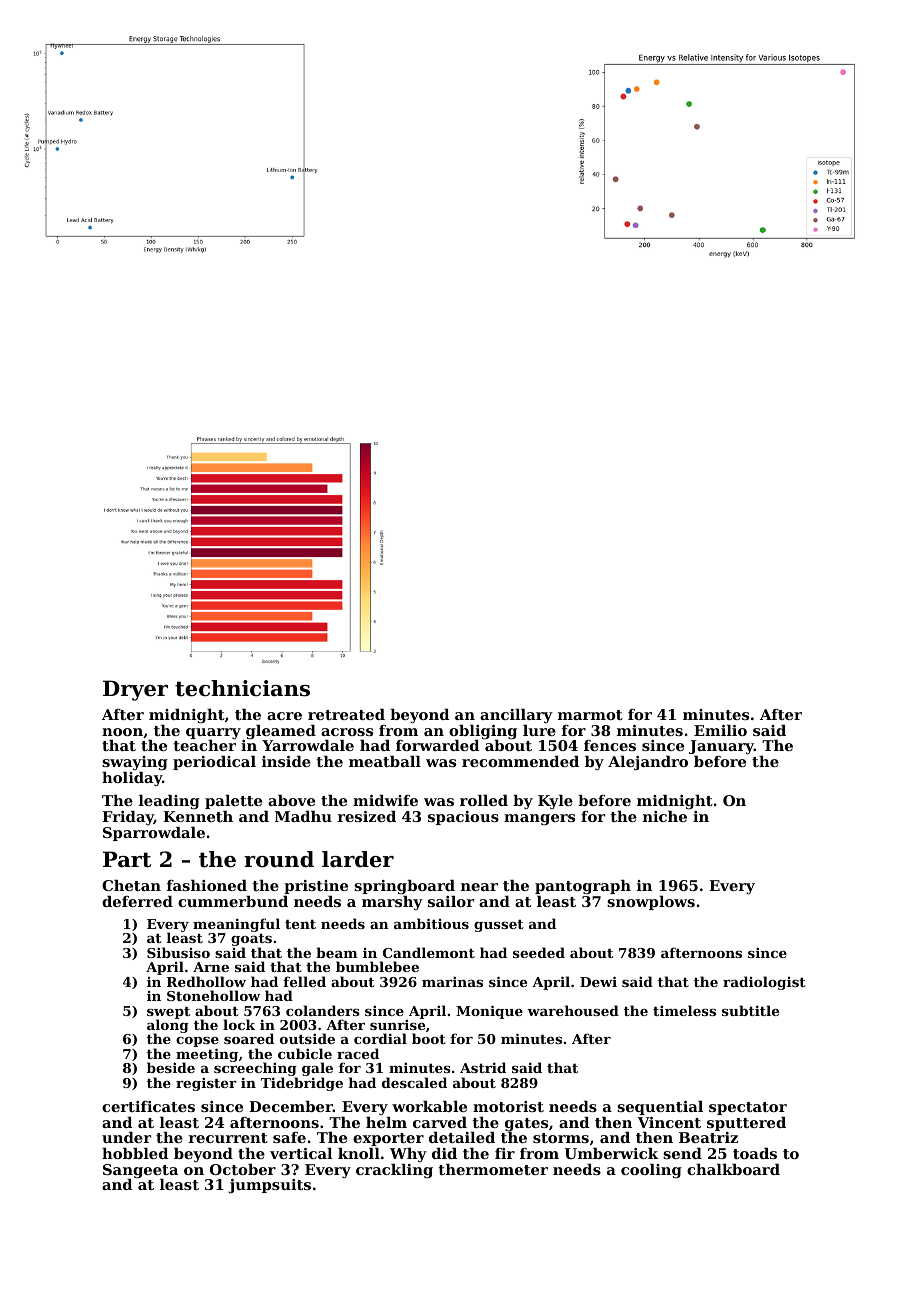 Image resolution: width=908 pixels, height=1316 pixels. I want to click on cooling, so click(651, 1171).
